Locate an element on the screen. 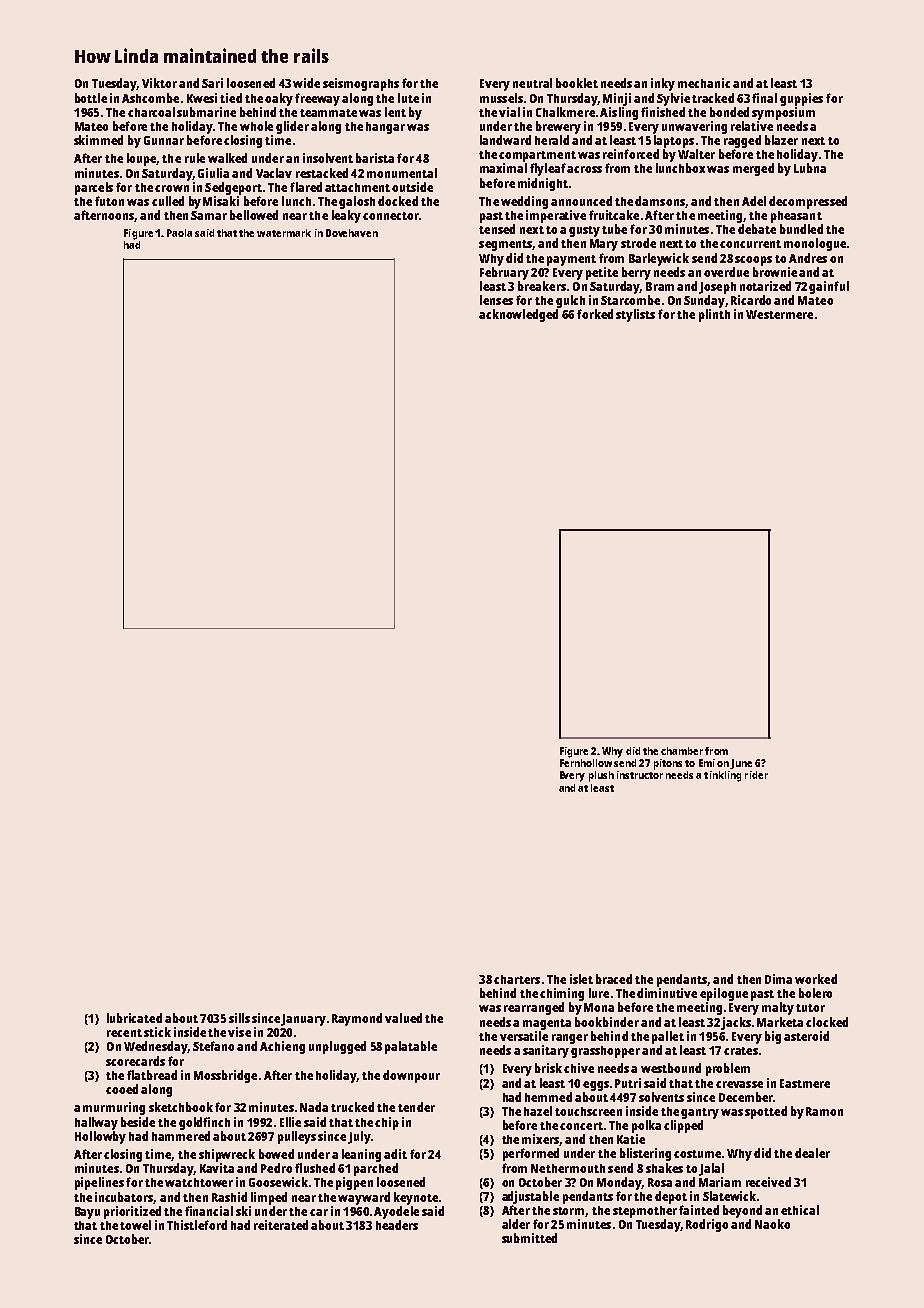 Image resolution: width=924 pixels, height=1308 pixels. lubricated is located at coordinates (134, 1018).
